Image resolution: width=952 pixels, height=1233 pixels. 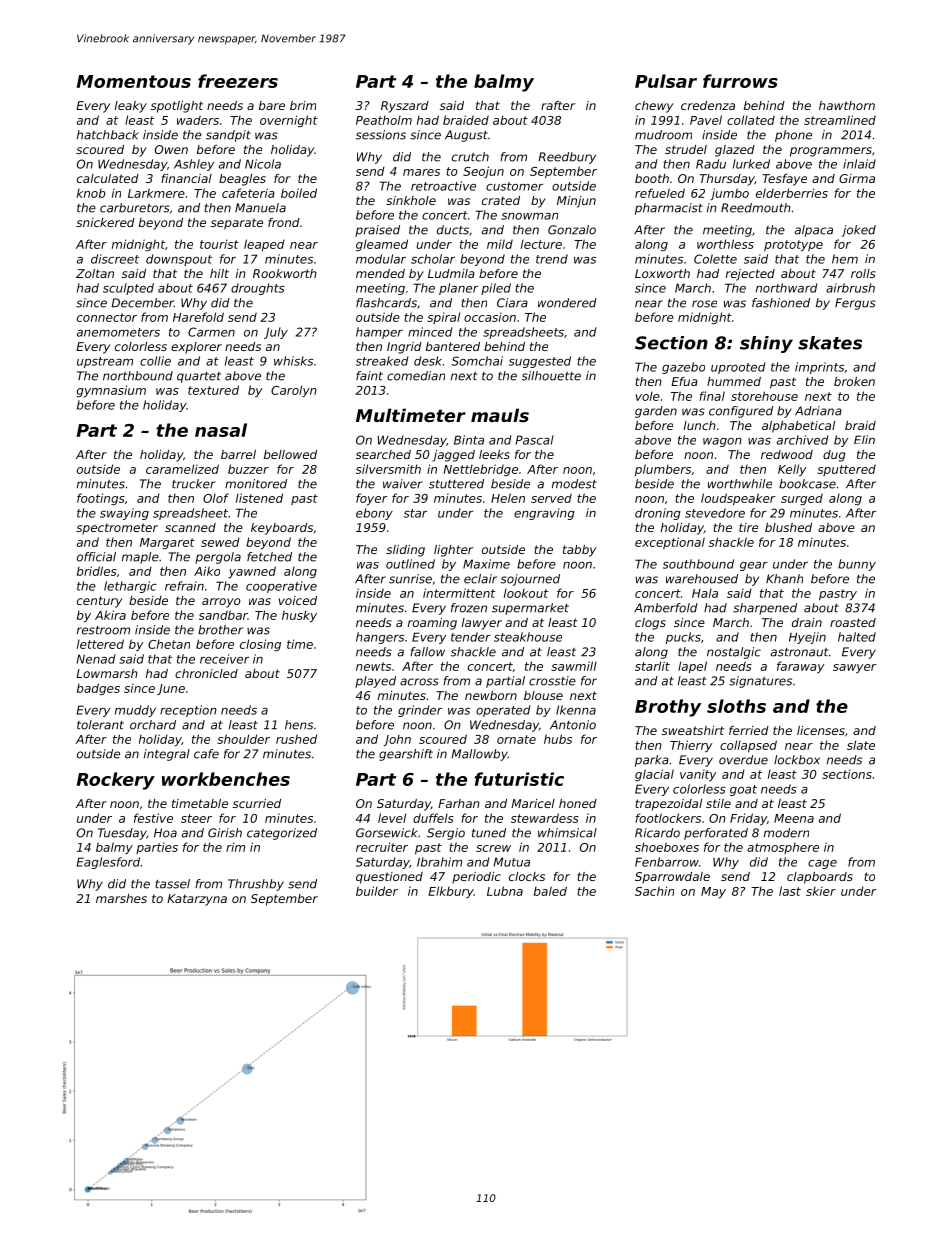 I want to click on Minjun, so click(x=576, y=202).
